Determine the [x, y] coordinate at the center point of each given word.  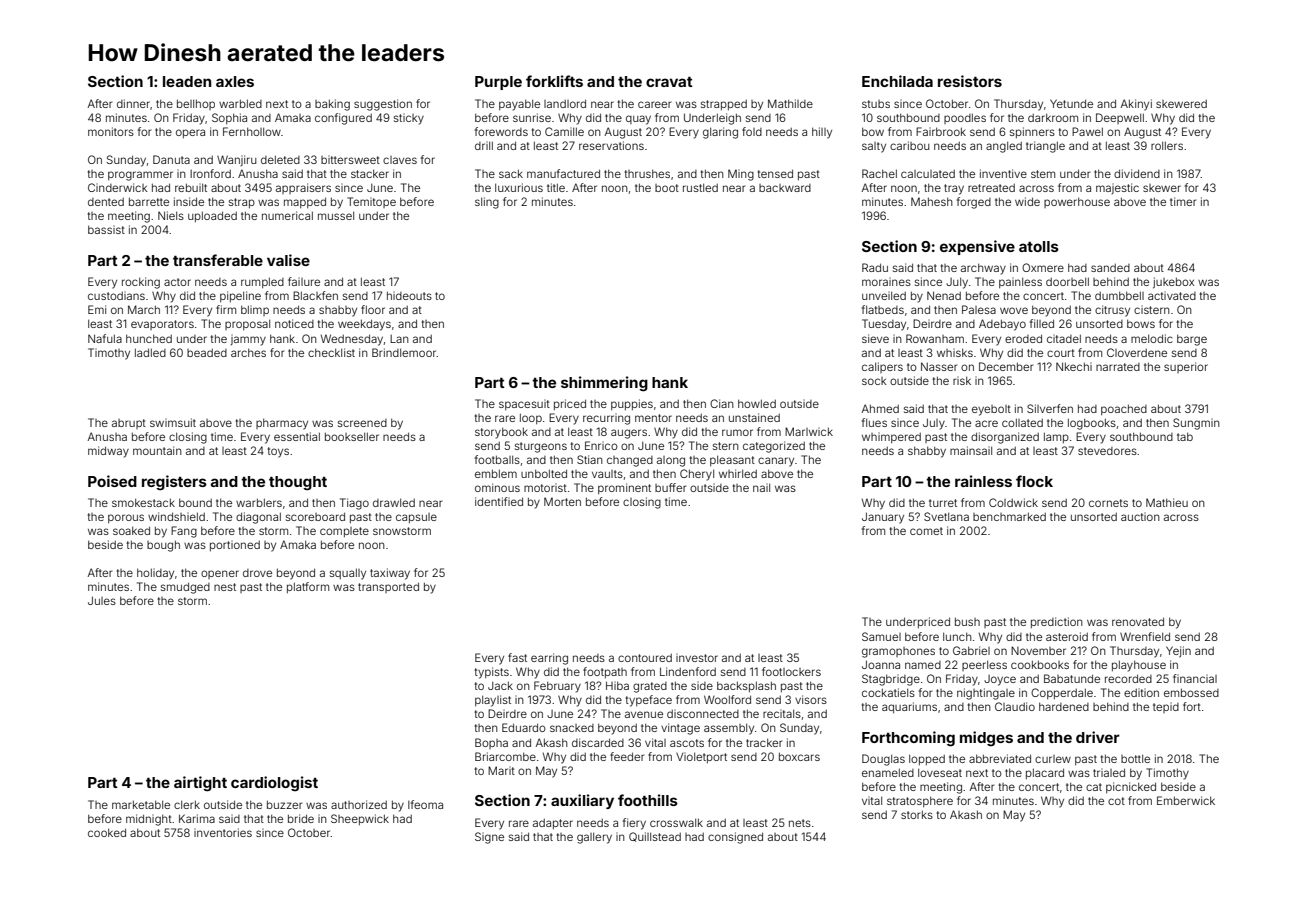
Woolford [727, 699]
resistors [970, 81]
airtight [200, 784]
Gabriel [971, 650]
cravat [669, 82]
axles [235, 81]
